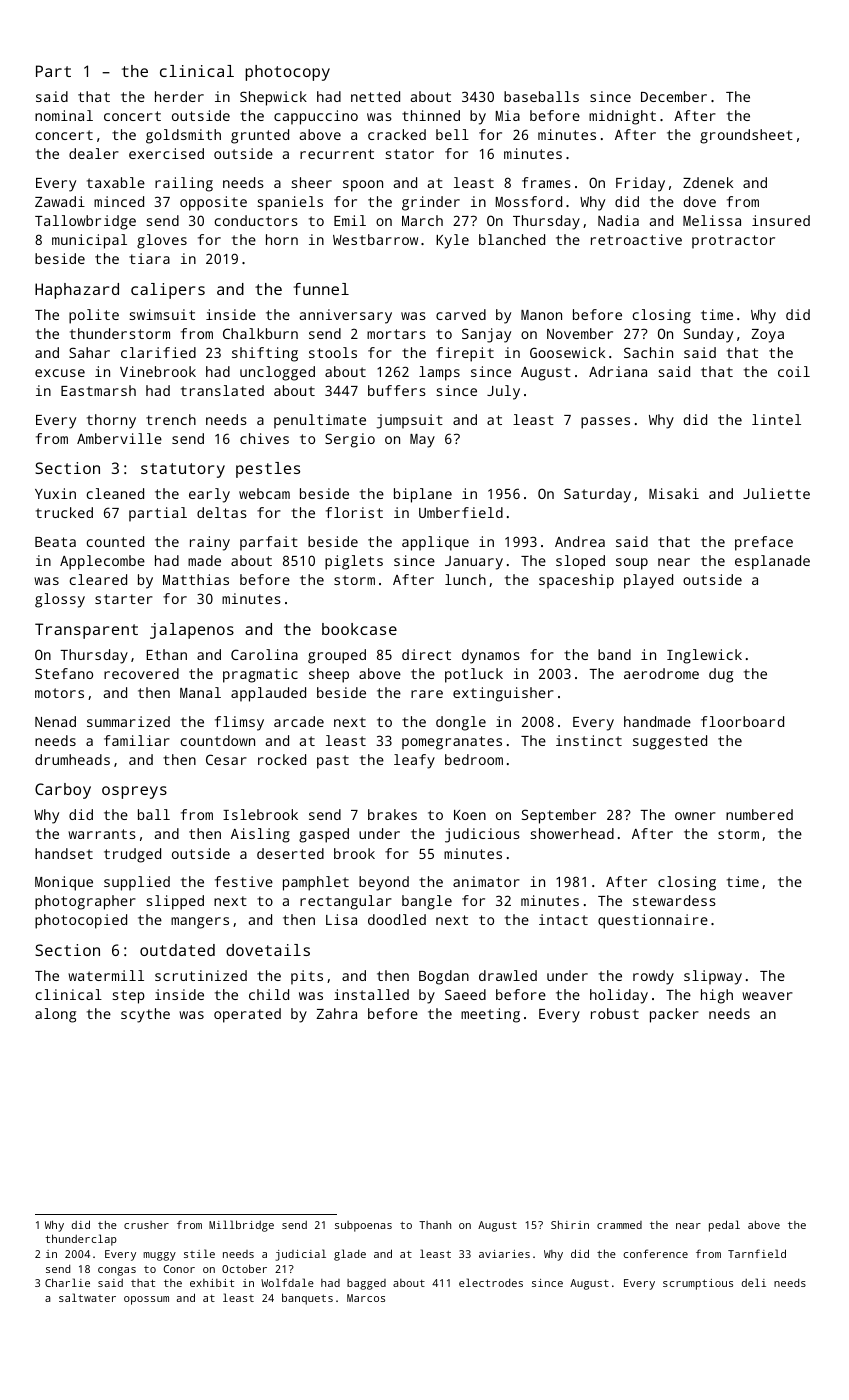 This screenshot has width=849, height=1400. Describe the element at coordinates (759, 814) in the screenshot. I see `numbered` at that location.
